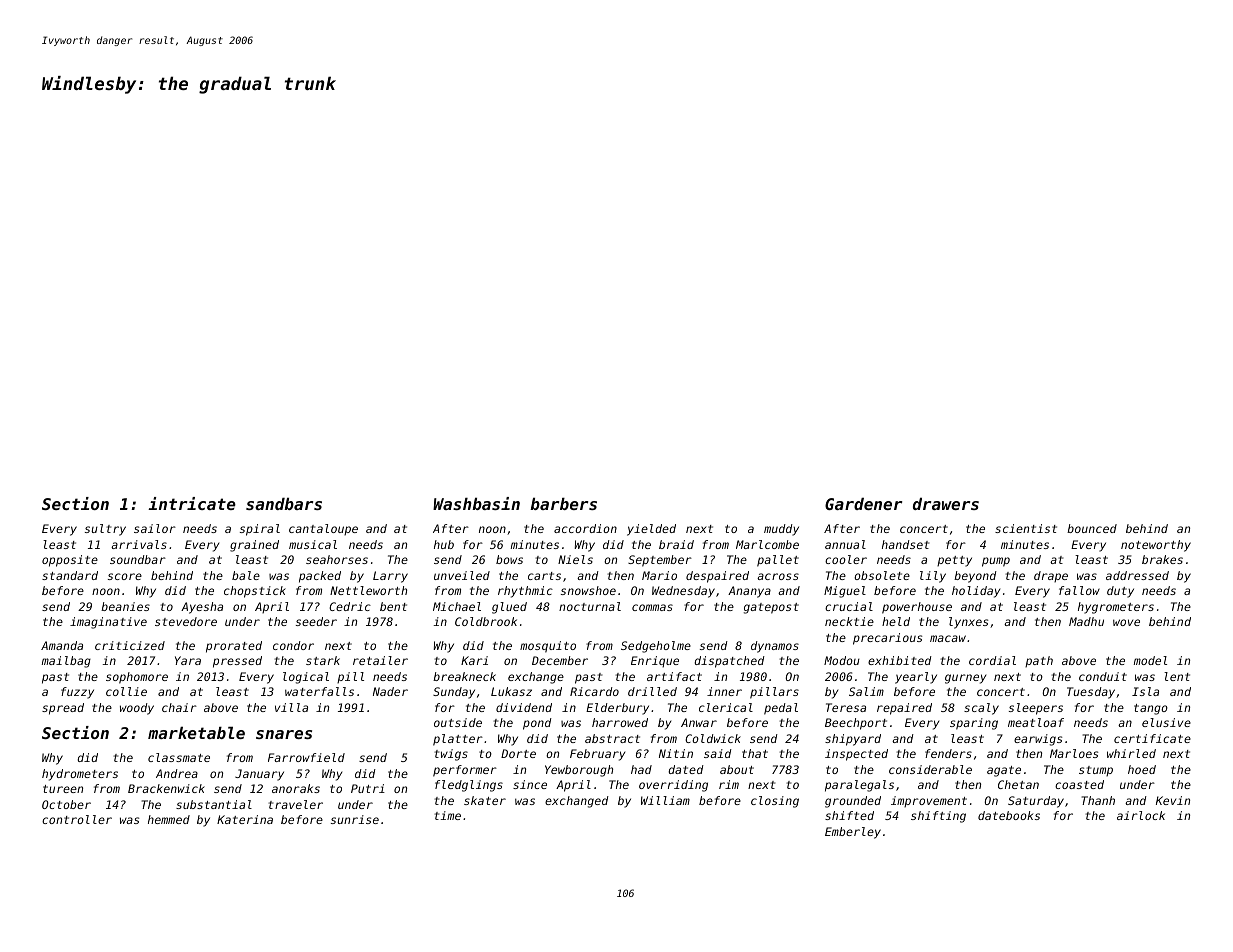 This screenshot has height=952, width=1233. I want to click on inner, so click(724, 691).
